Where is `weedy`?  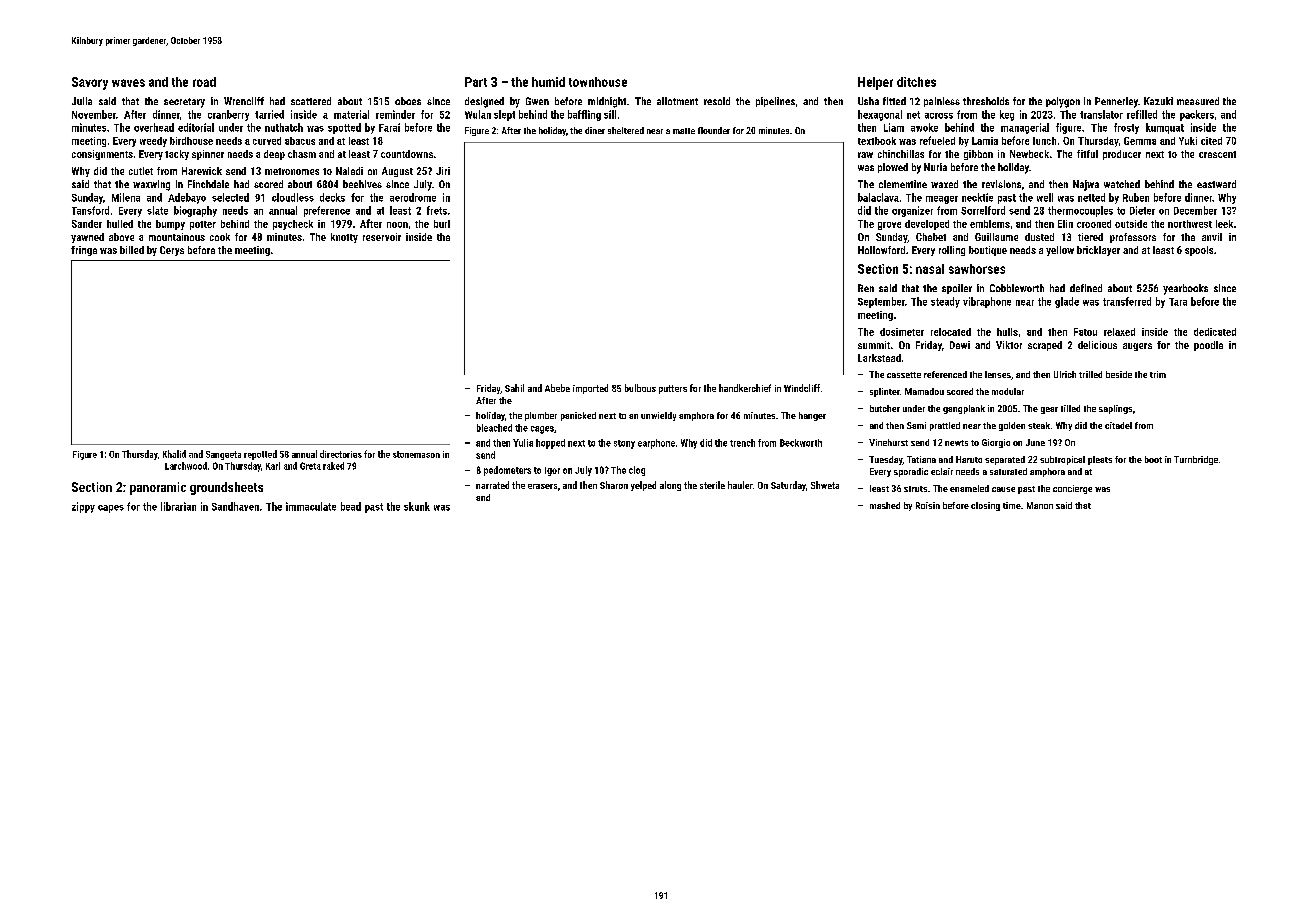 weedy is located at coordinates (153, 142).
